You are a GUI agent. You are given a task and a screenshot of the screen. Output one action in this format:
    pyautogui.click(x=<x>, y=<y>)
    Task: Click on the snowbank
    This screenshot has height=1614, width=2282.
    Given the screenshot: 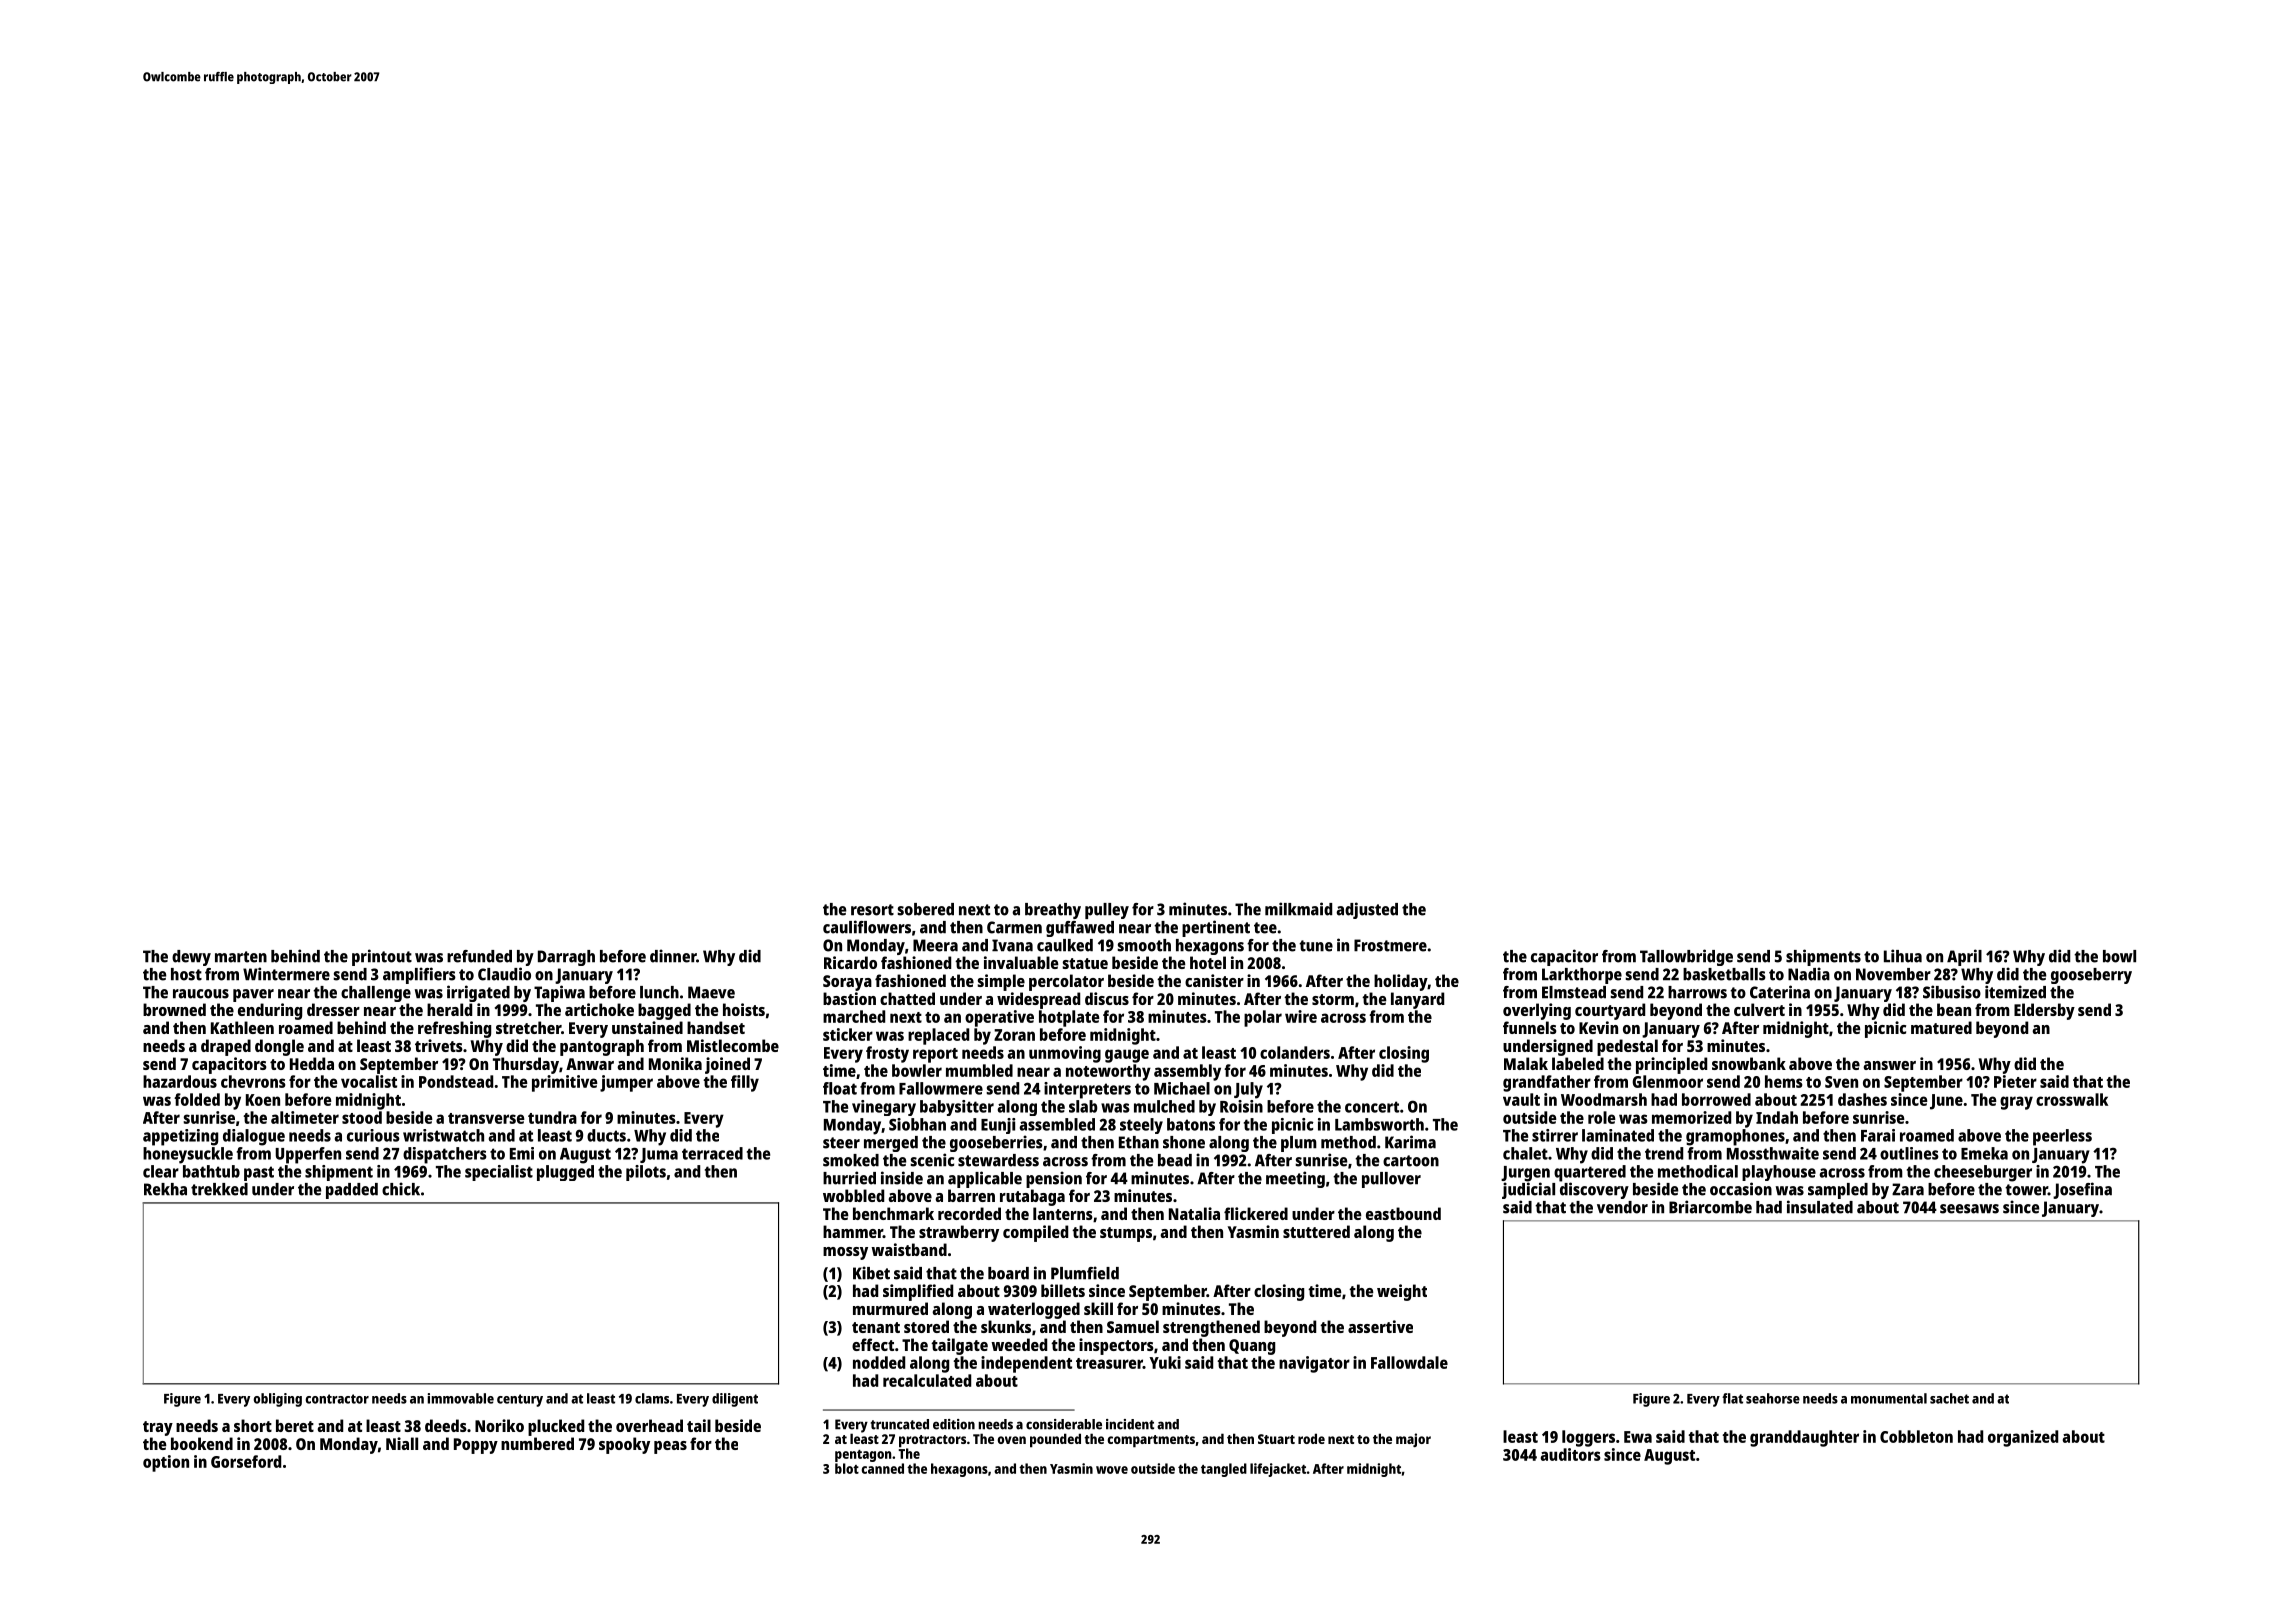 What is the action you would take?
    pyautogui.click(x=1749, y=1063)
